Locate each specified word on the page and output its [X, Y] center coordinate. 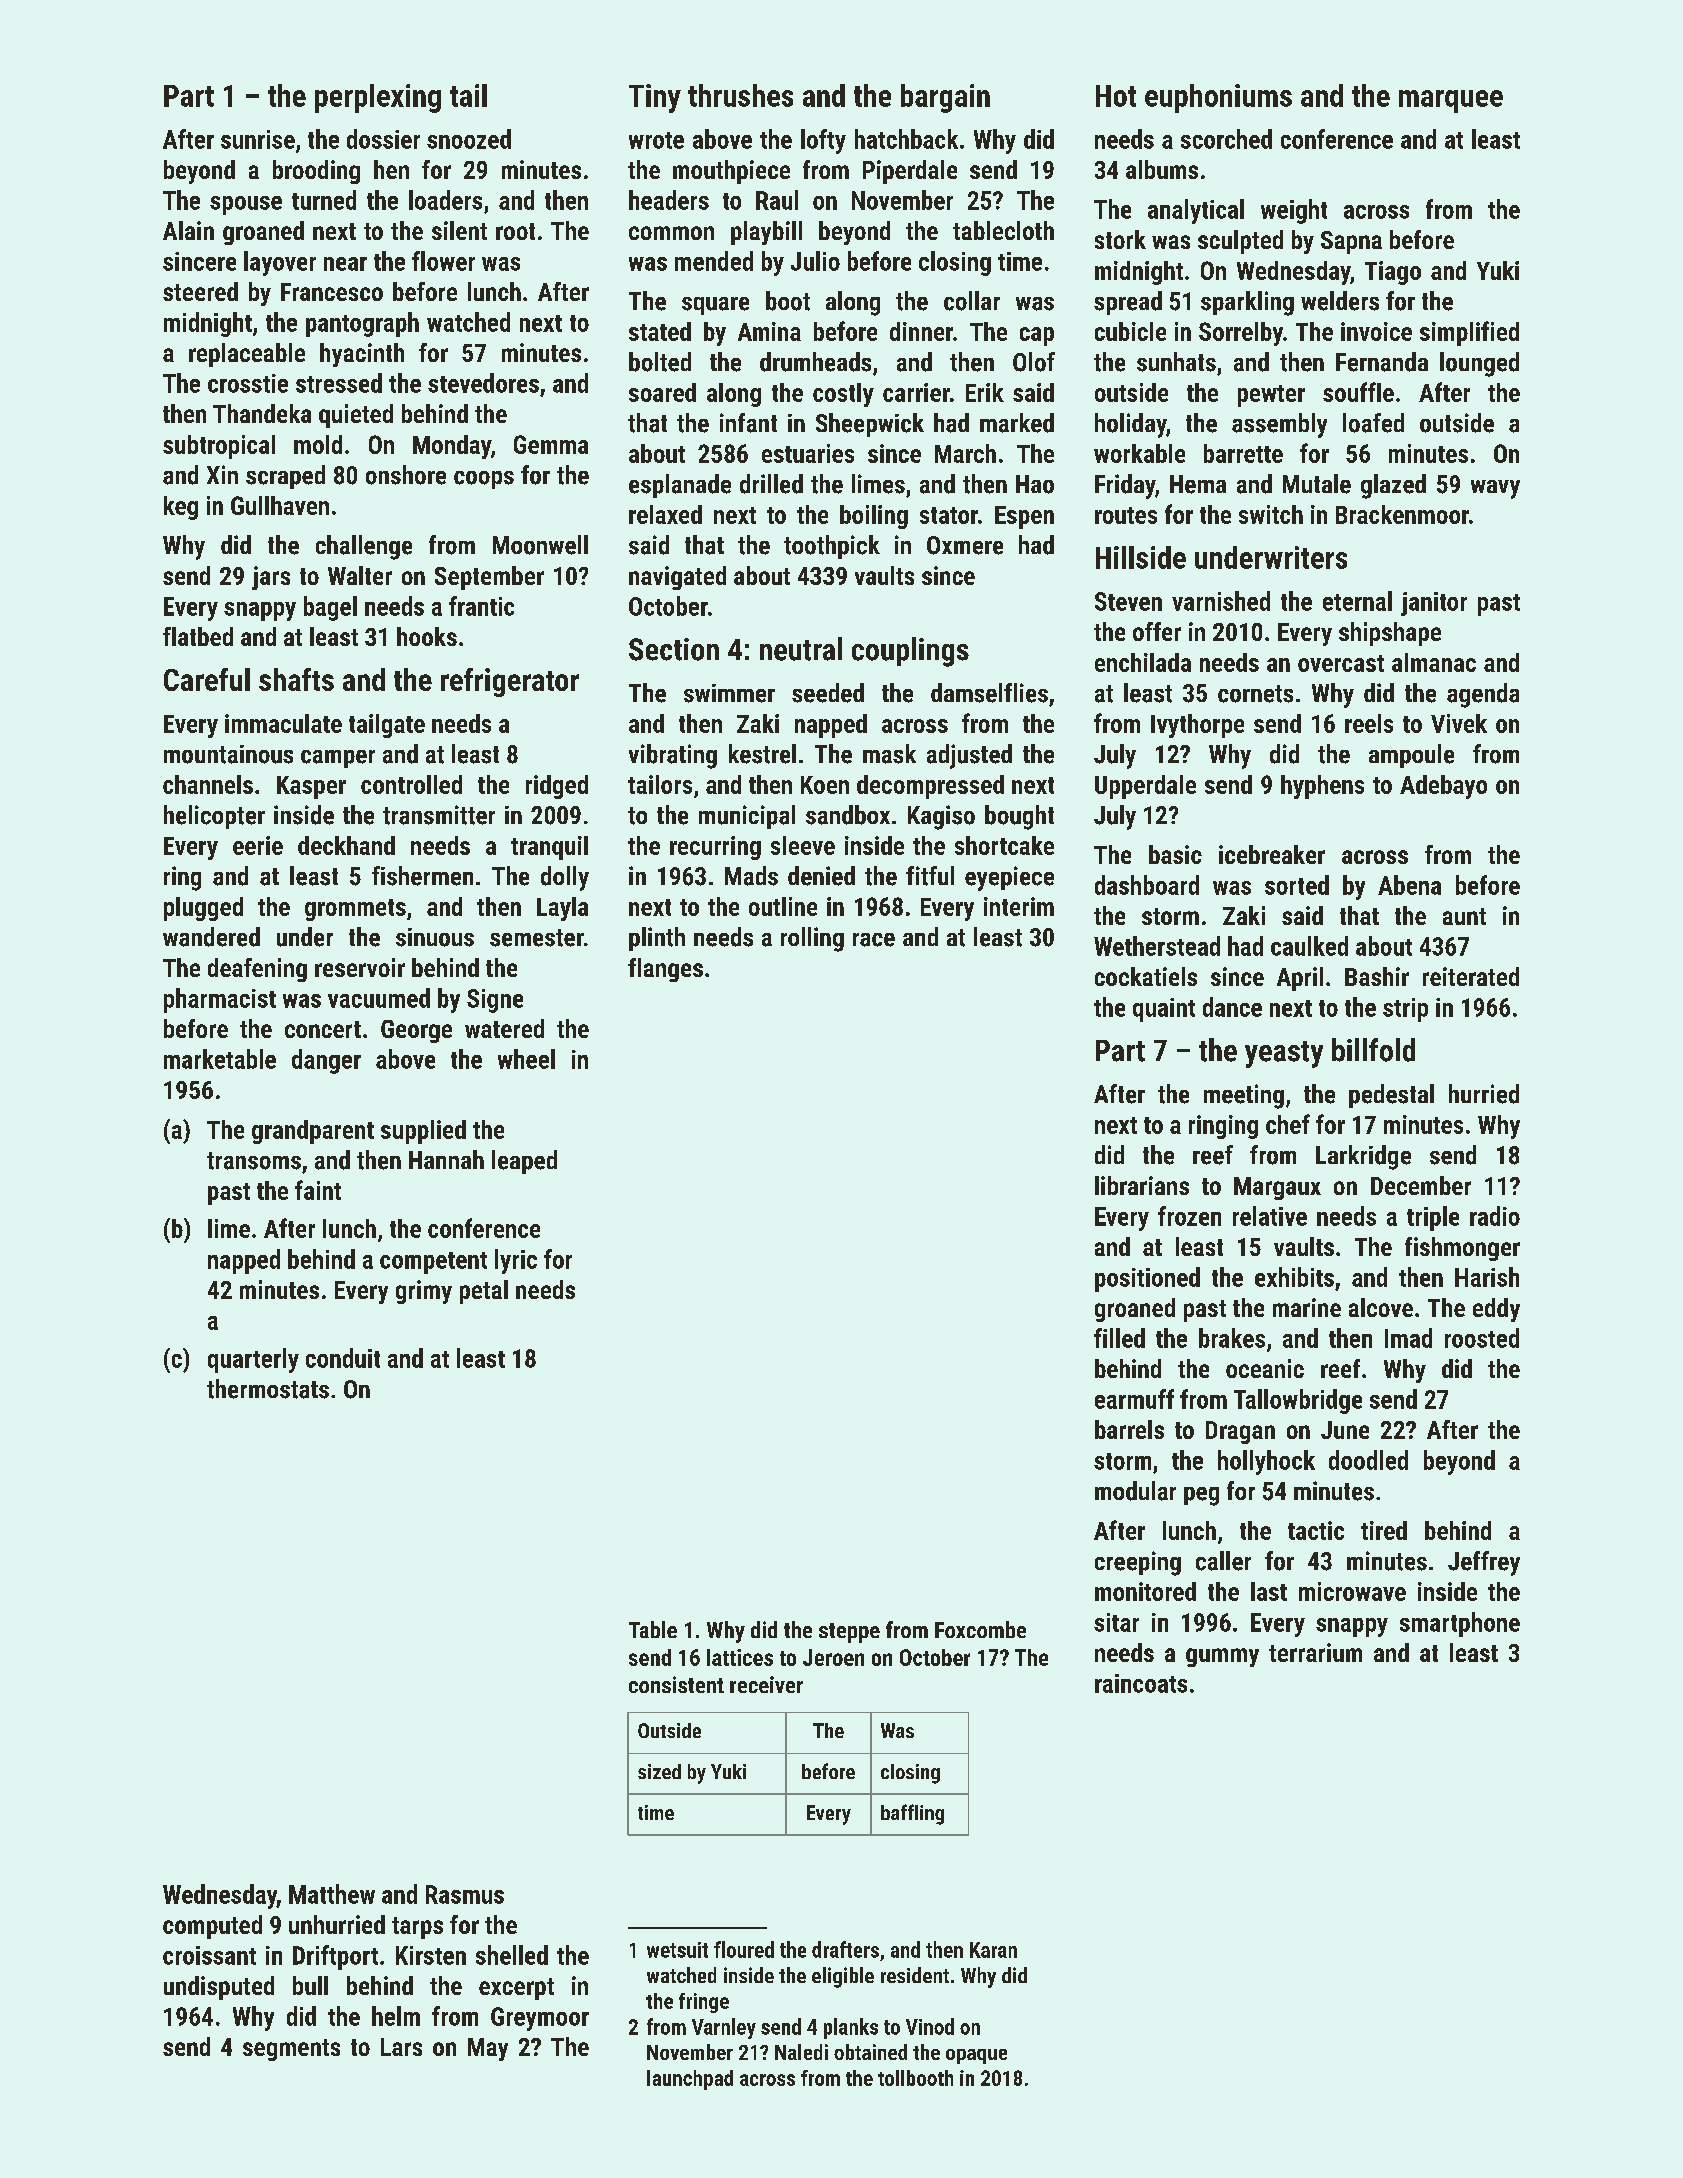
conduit [343, 1358]
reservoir [360, 967]
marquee [1451, 101]
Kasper [311, 787]
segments [291, 2050]
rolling [812, 939]
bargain [945, 98]
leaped [524, 1162]
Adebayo [1443, 787]
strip [1405, 1010]
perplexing [378, 98]
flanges [665, 970]
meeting [1244, 1096]
